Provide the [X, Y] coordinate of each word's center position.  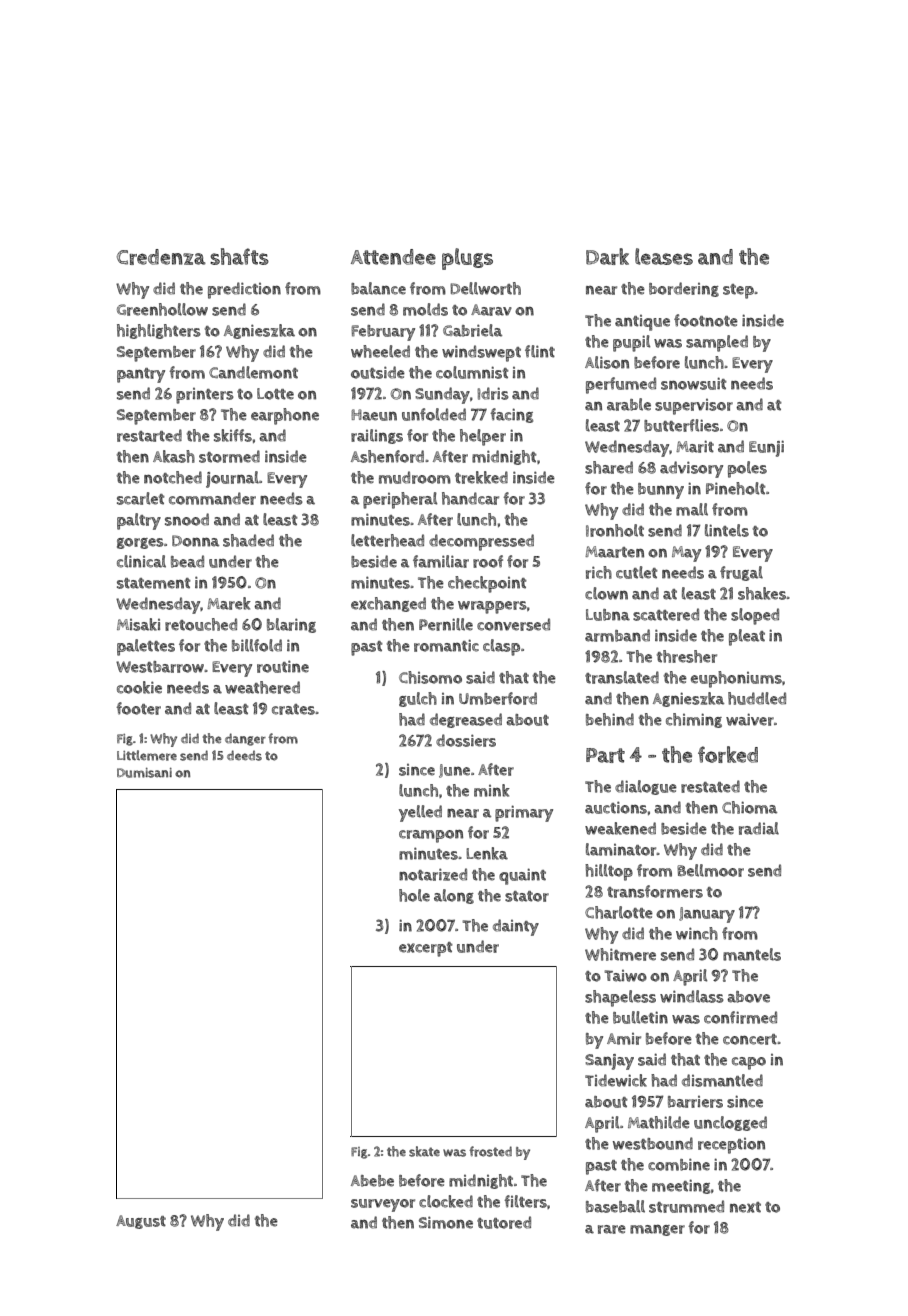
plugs [467, 259]
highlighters [159, 331]
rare [612, 1229]
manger [657, 1230]
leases [664, 256]
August [141, 1222]
